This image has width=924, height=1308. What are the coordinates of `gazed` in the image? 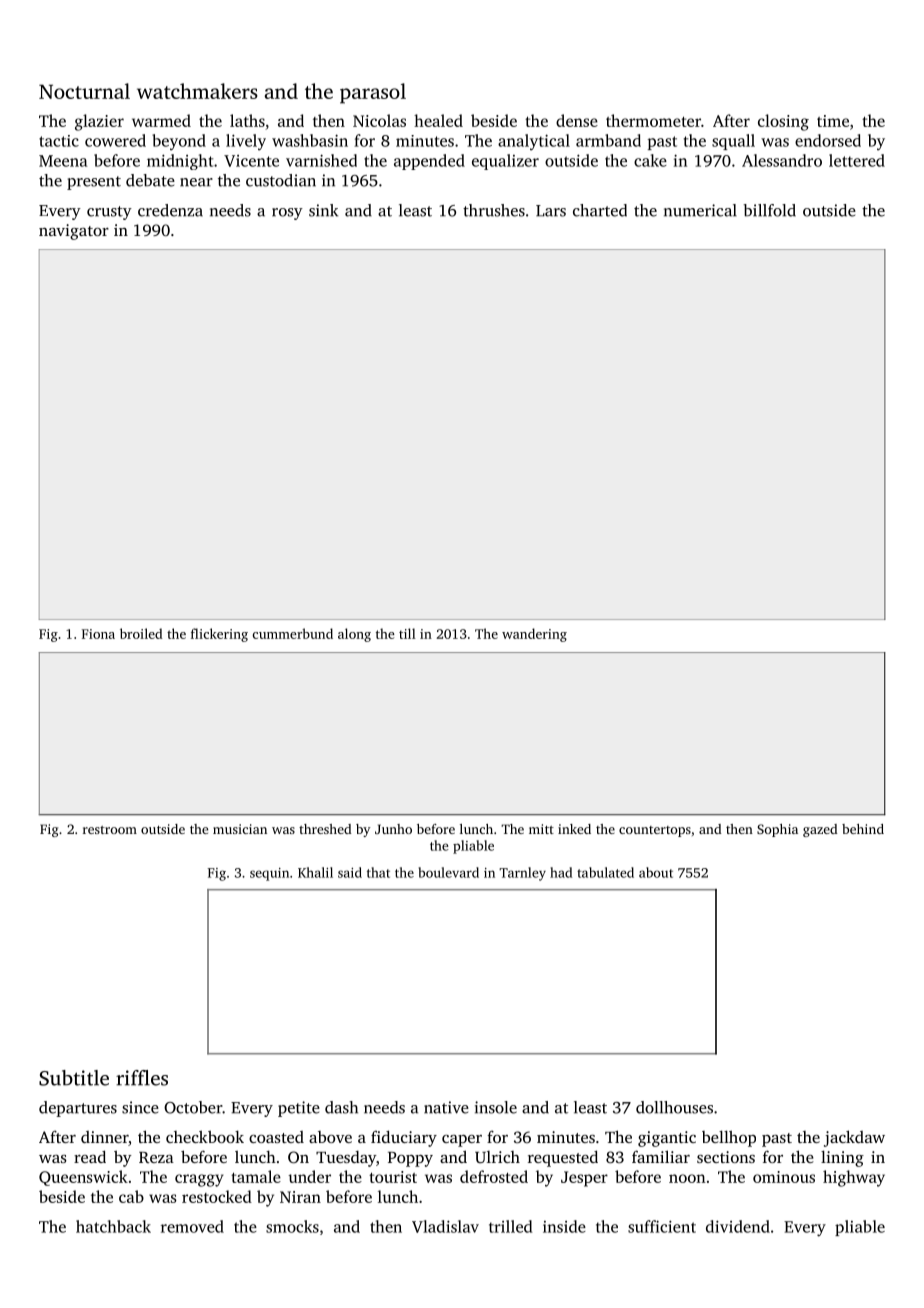 It's located at (820, 830).
